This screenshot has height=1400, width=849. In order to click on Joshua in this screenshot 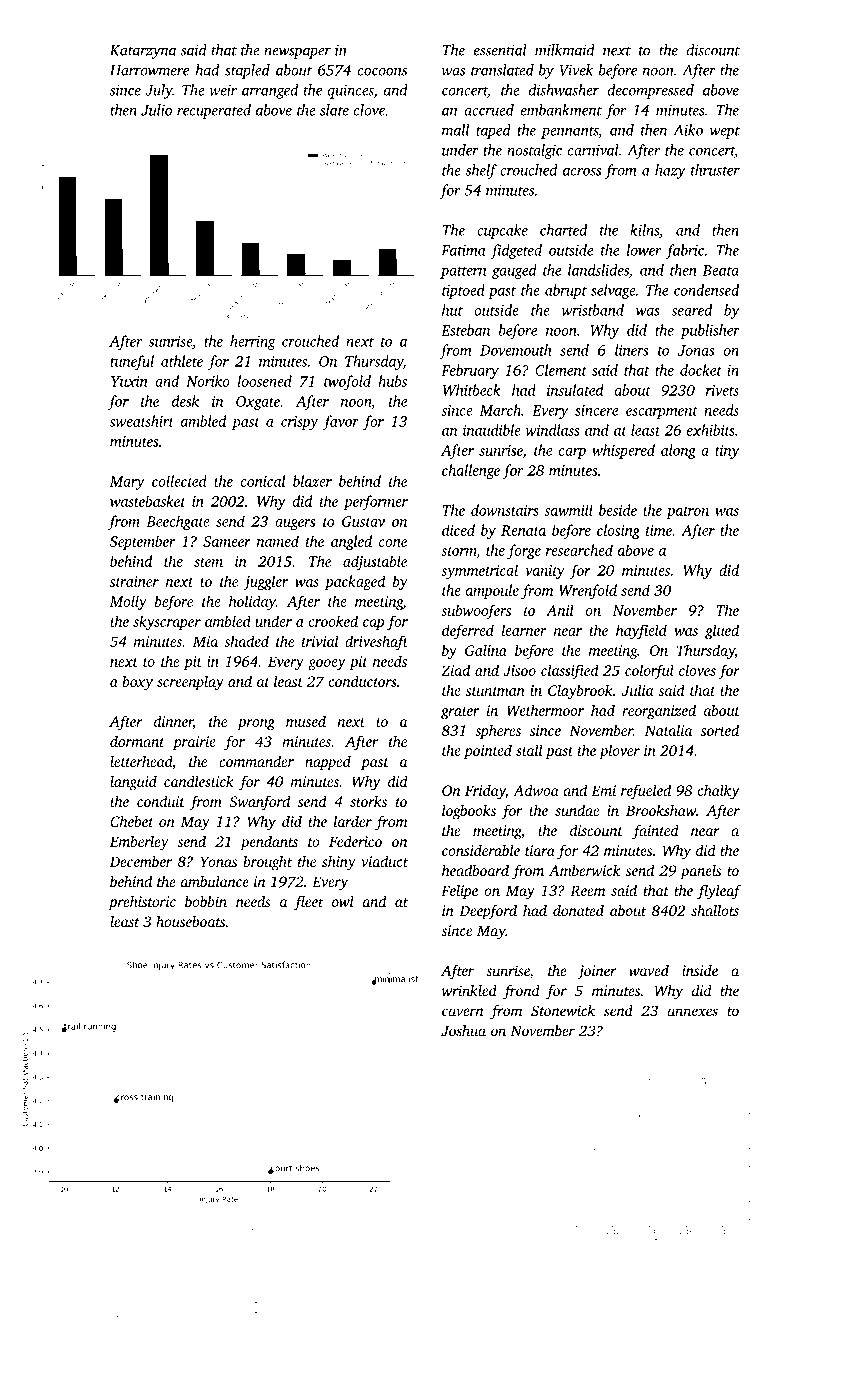, I will do `click(463, 1031)`.
